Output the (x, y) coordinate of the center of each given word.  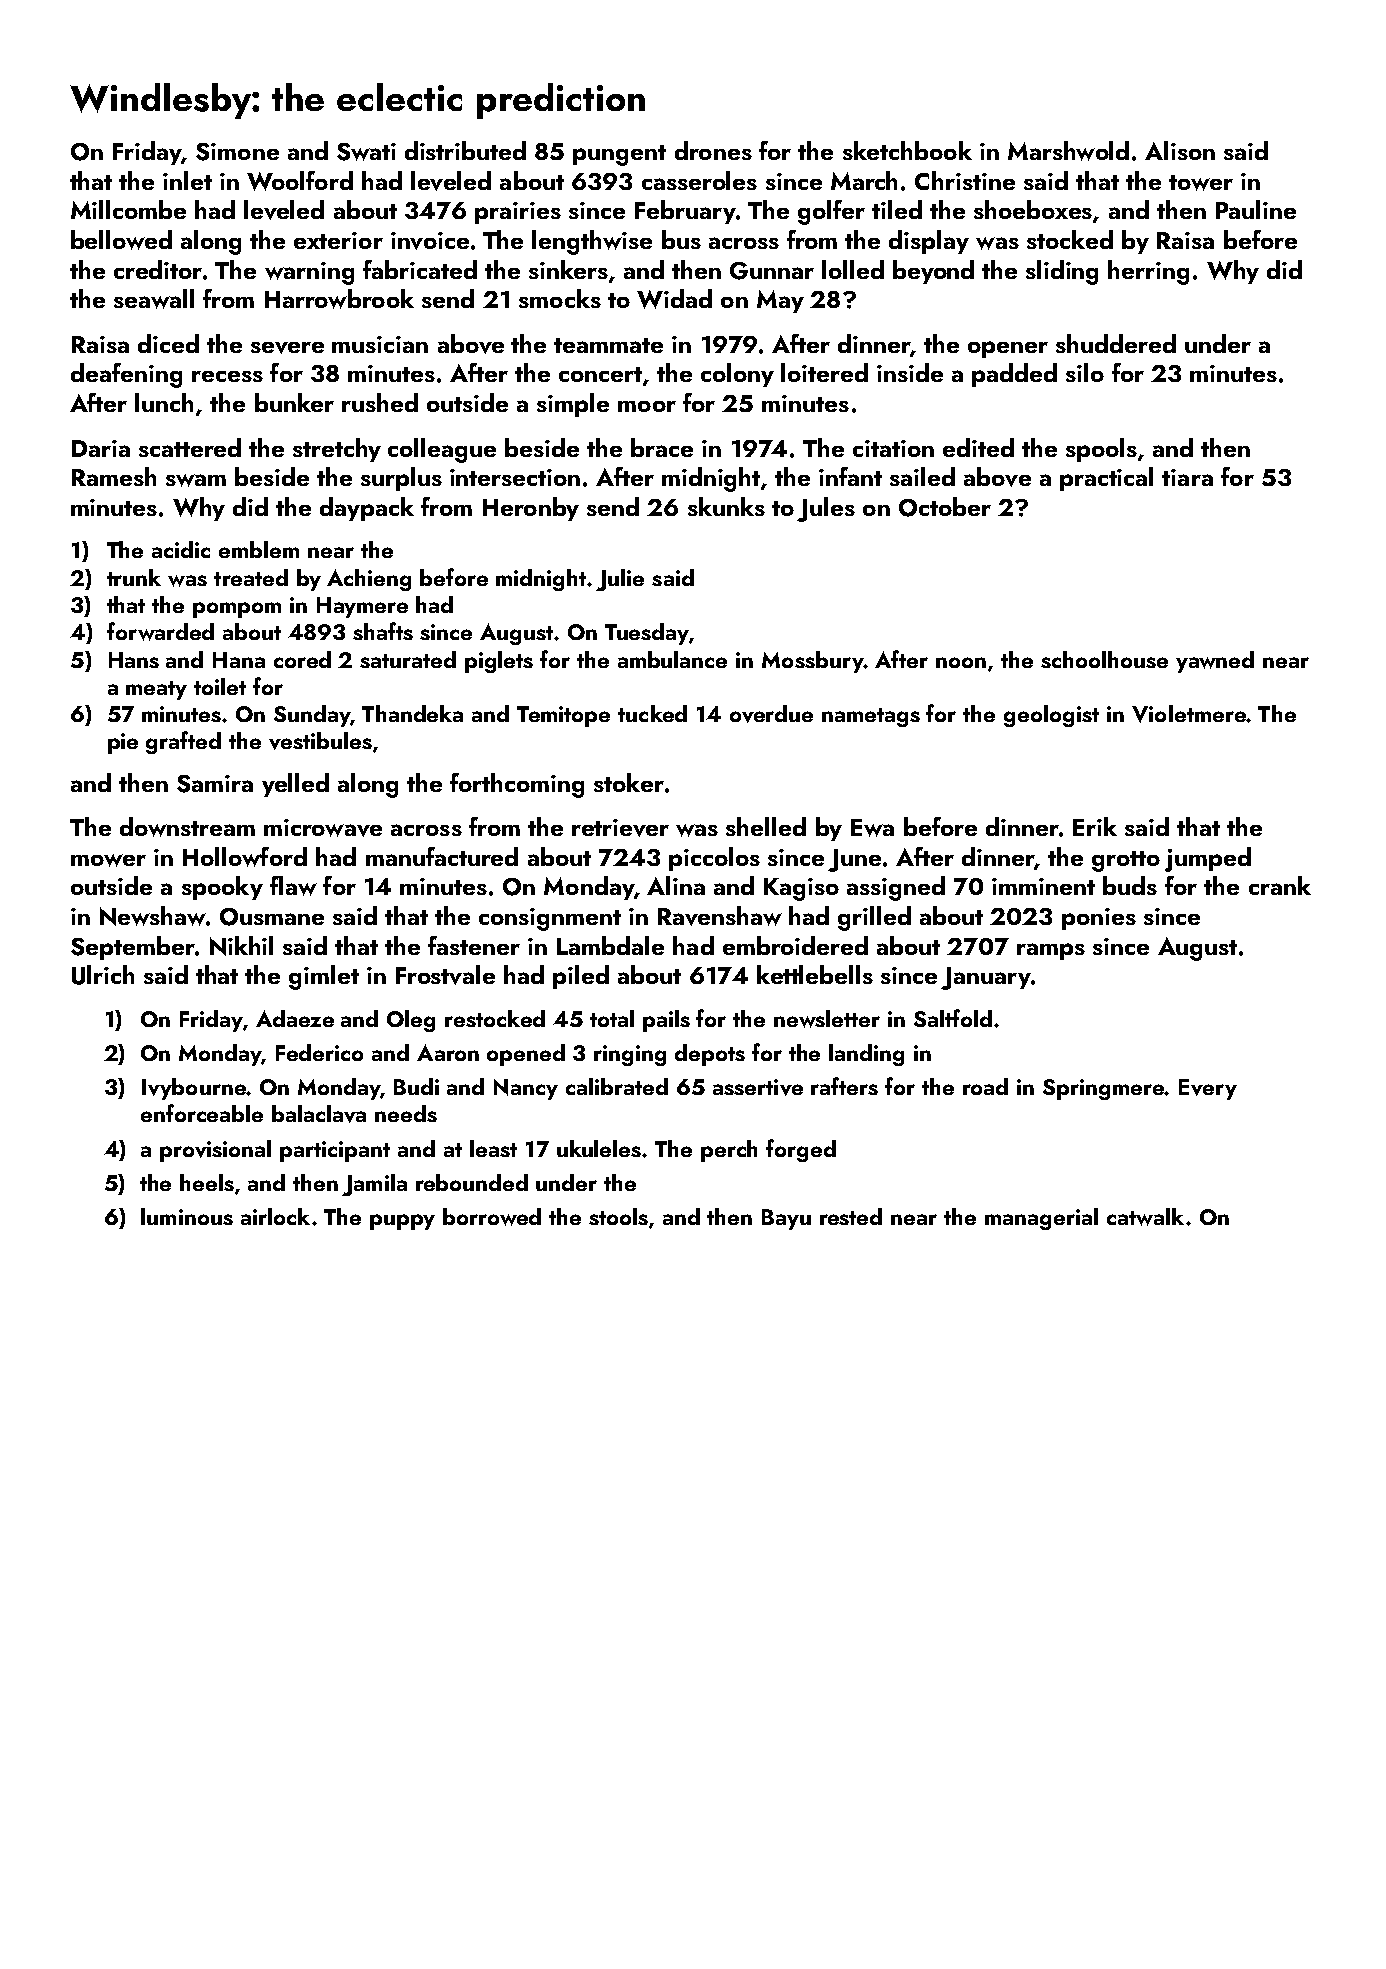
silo (1085, 372)
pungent (619, 155)
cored (302, 659)
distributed (465, 150)
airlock (275, 1216)
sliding (1062, 272)
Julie (620, 580)
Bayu (786, 1219)
